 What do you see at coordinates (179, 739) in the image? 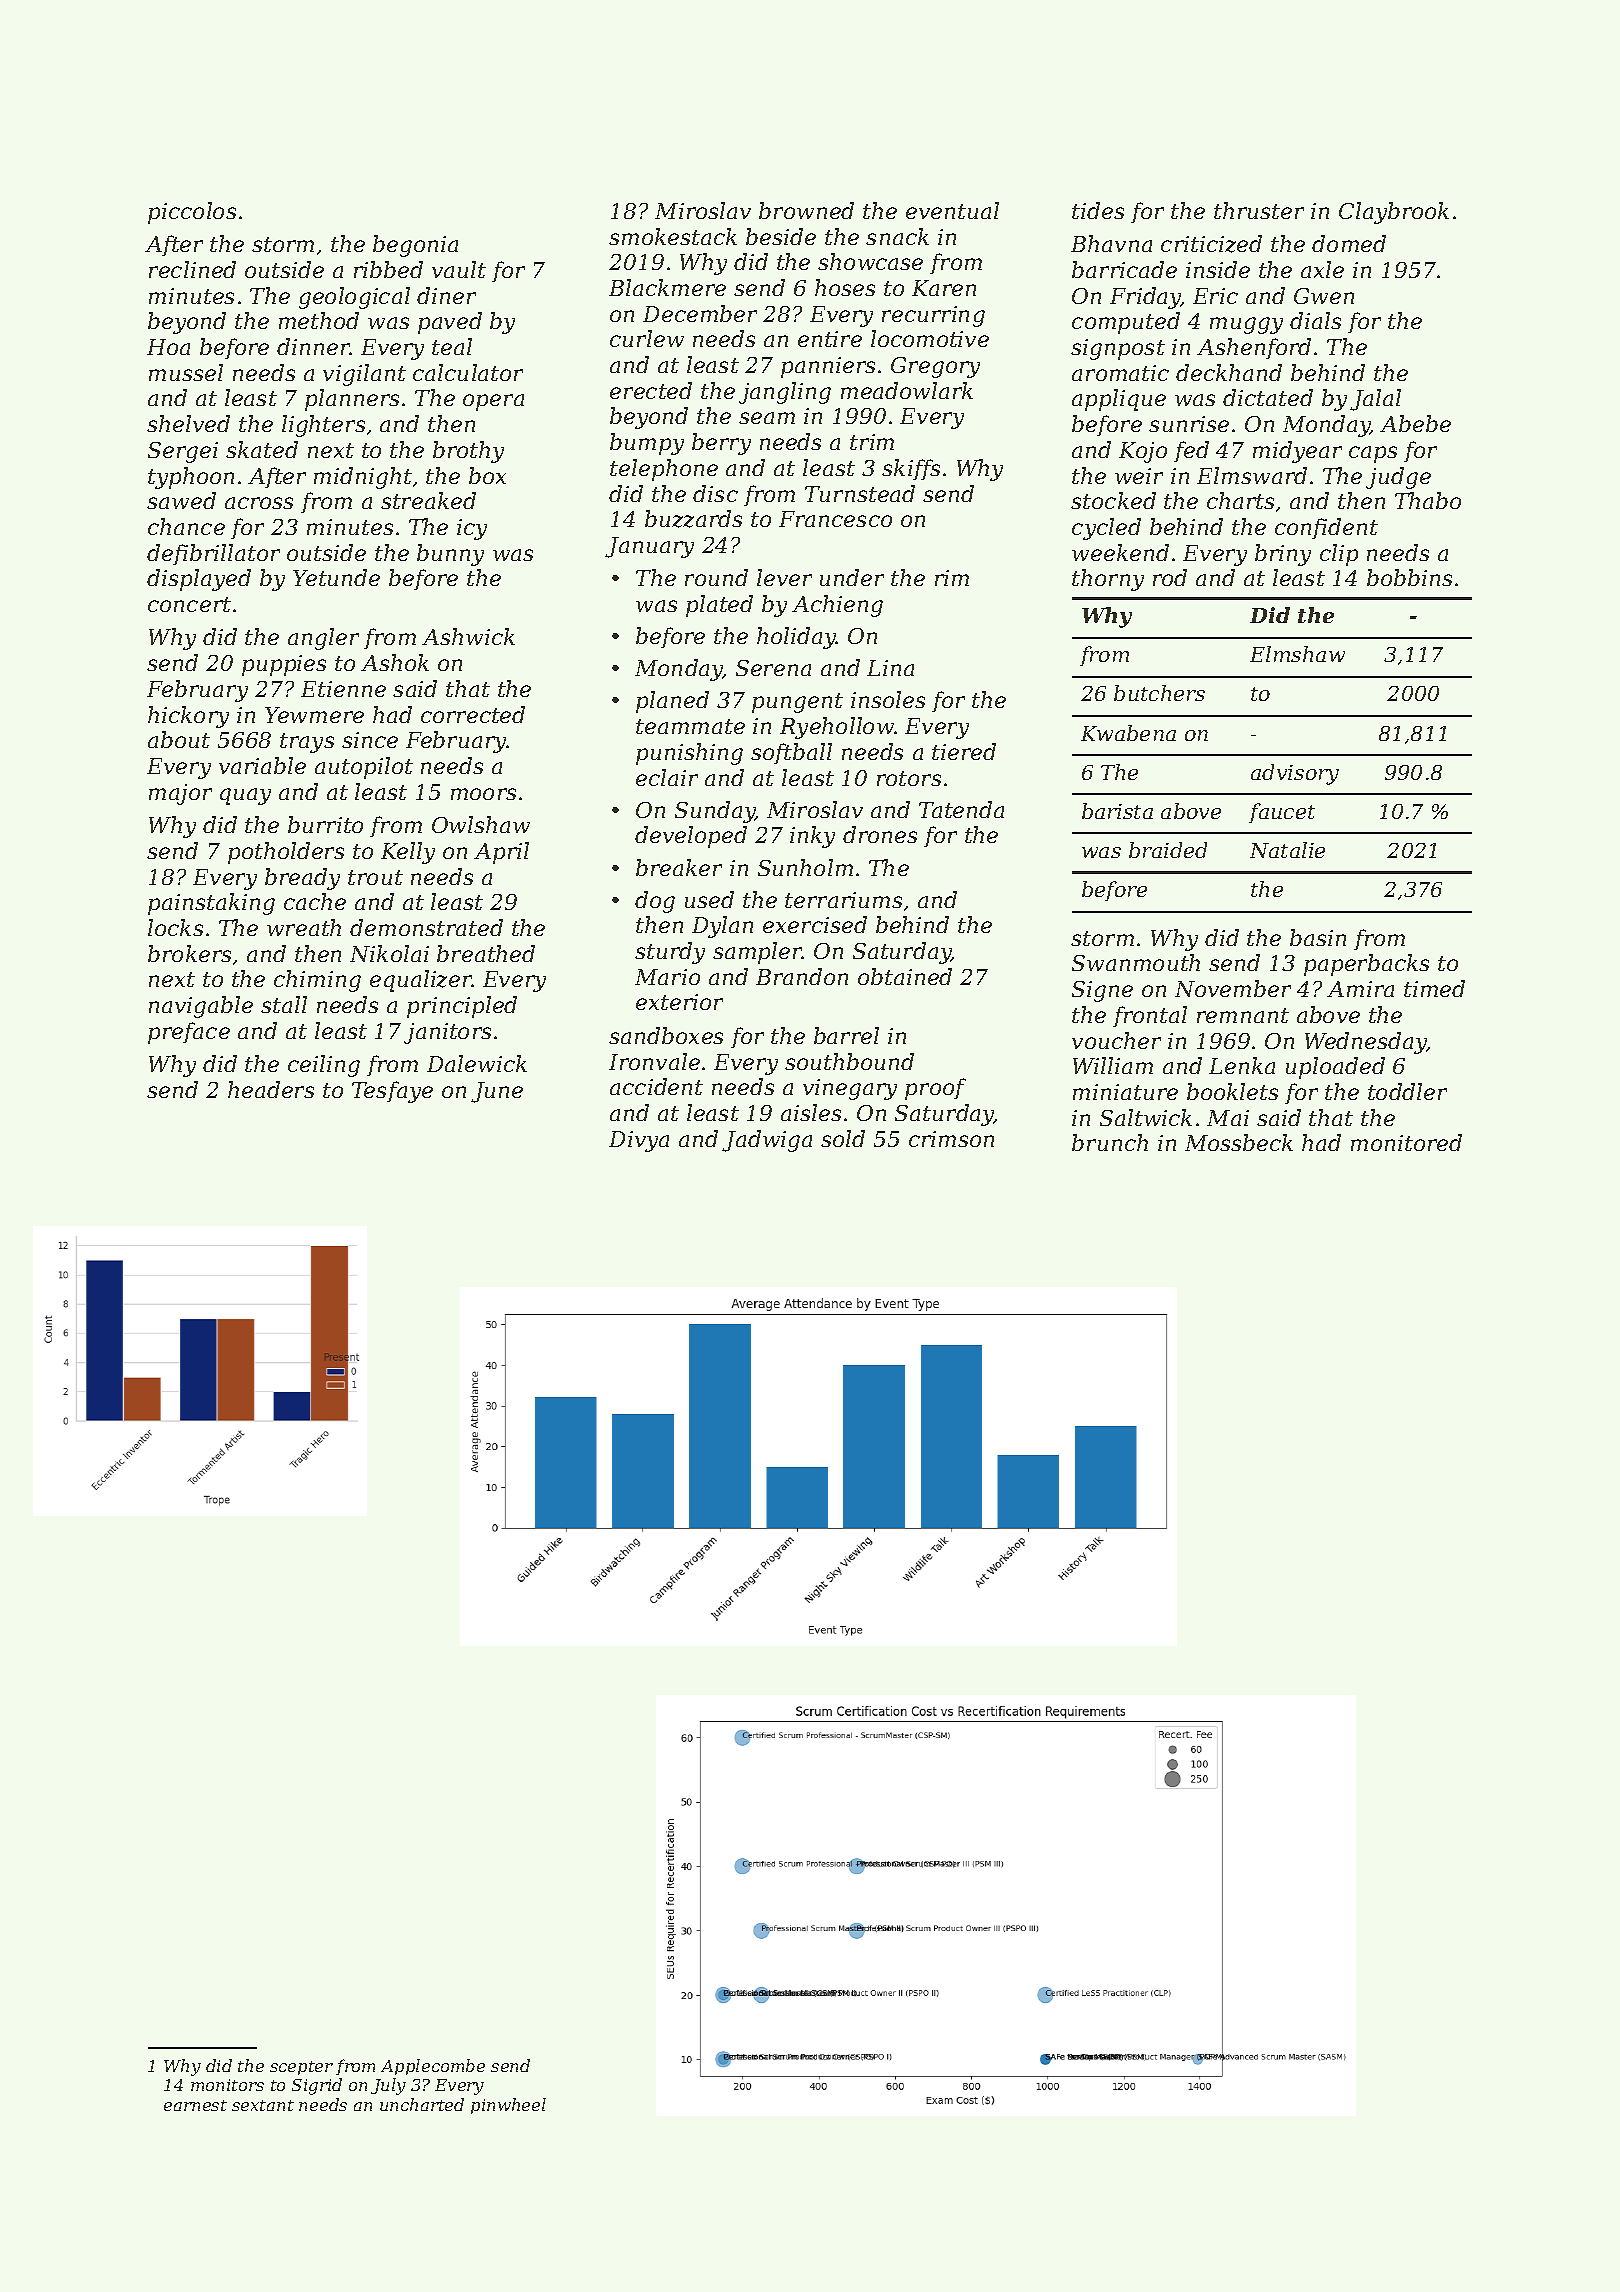
I see `about` at bounding box center [179, 739].
